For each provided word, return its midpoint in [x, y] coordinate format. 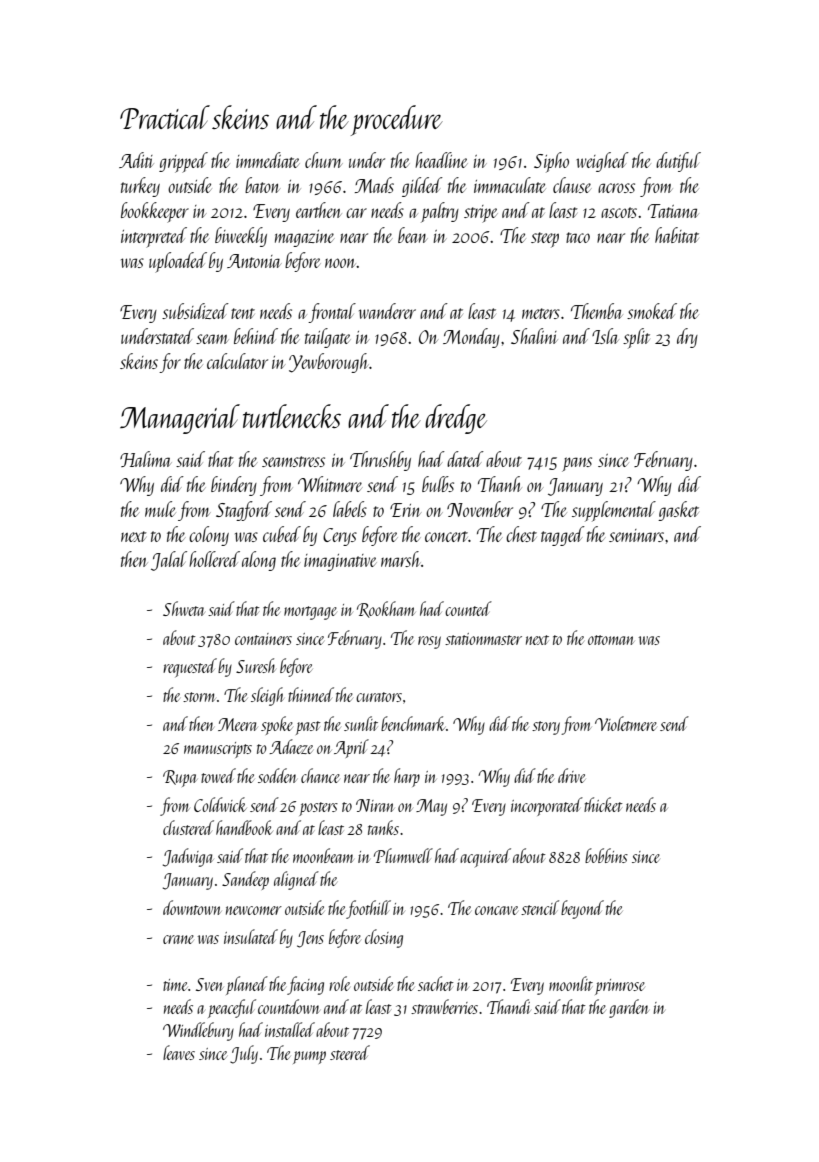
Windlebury [198, 1031]
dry [687, 338]
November [480, 509]
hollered [214, 559]
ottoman [611, 640]
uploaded [178, 262]
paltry [440, 212]
